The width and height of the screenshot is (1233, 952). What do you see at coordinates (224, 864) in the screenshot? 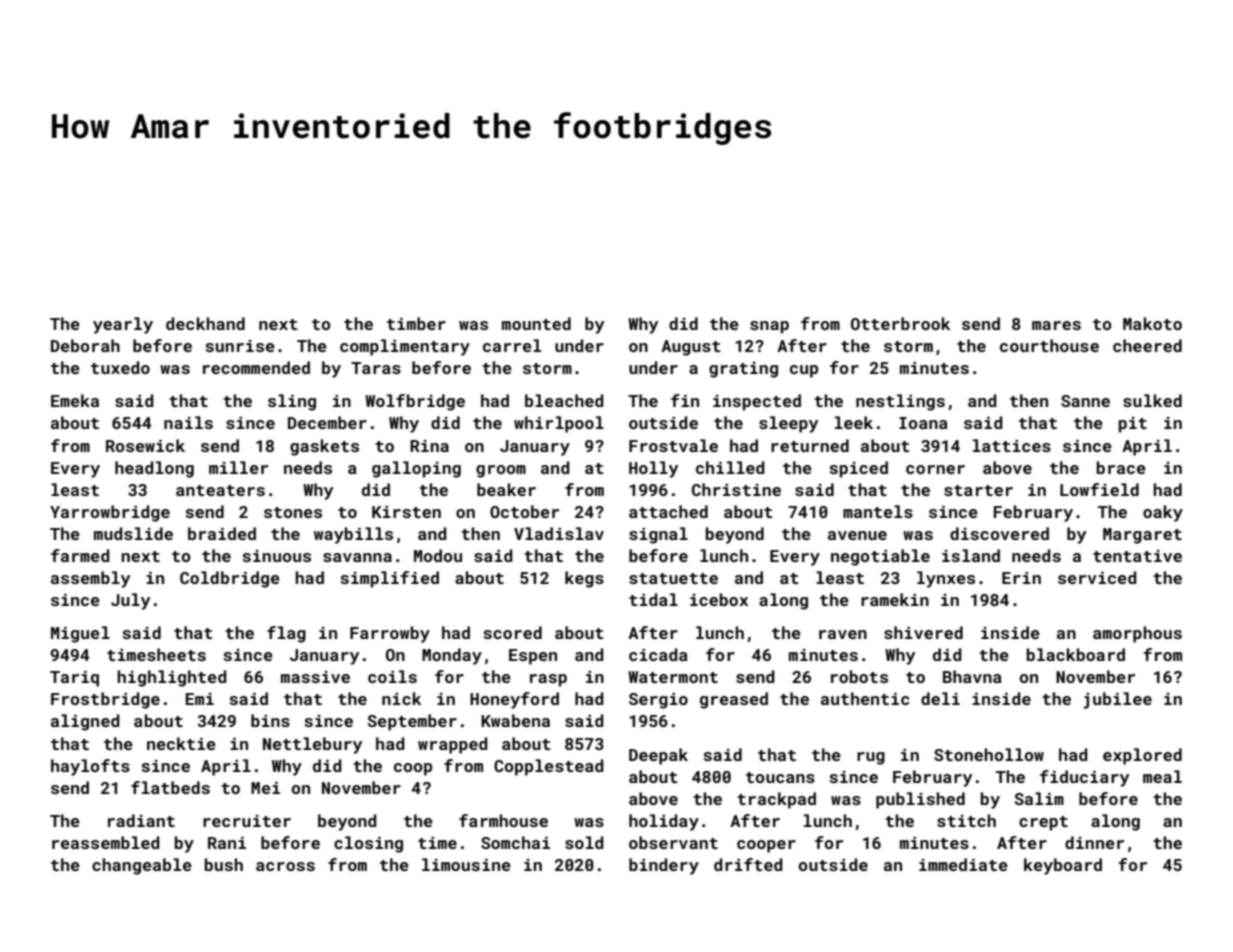
I see `bush` at bounding box center [224, 864].
